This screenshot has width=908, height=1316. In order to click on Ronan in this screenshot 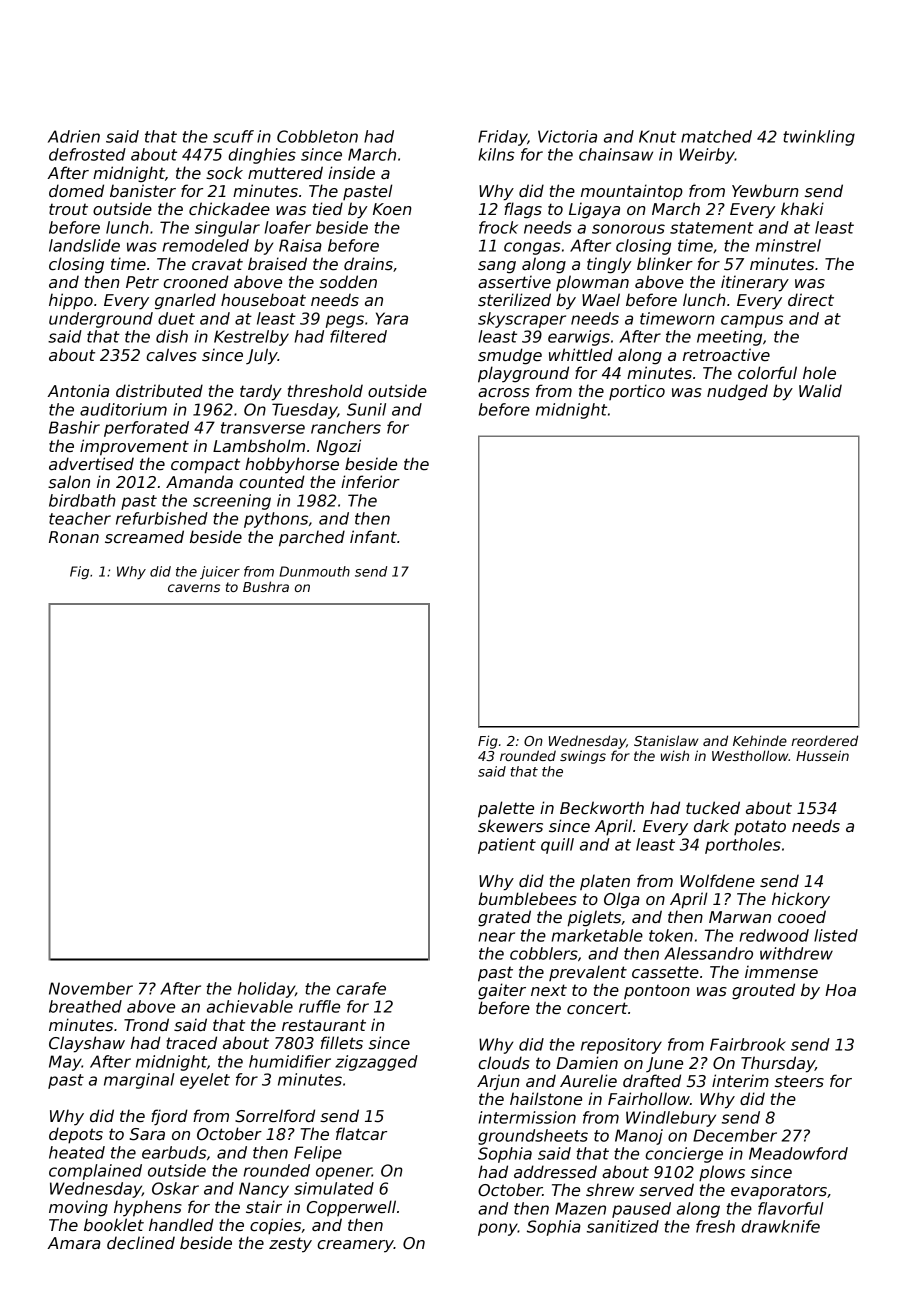, I will do `click(74, 537)`.
